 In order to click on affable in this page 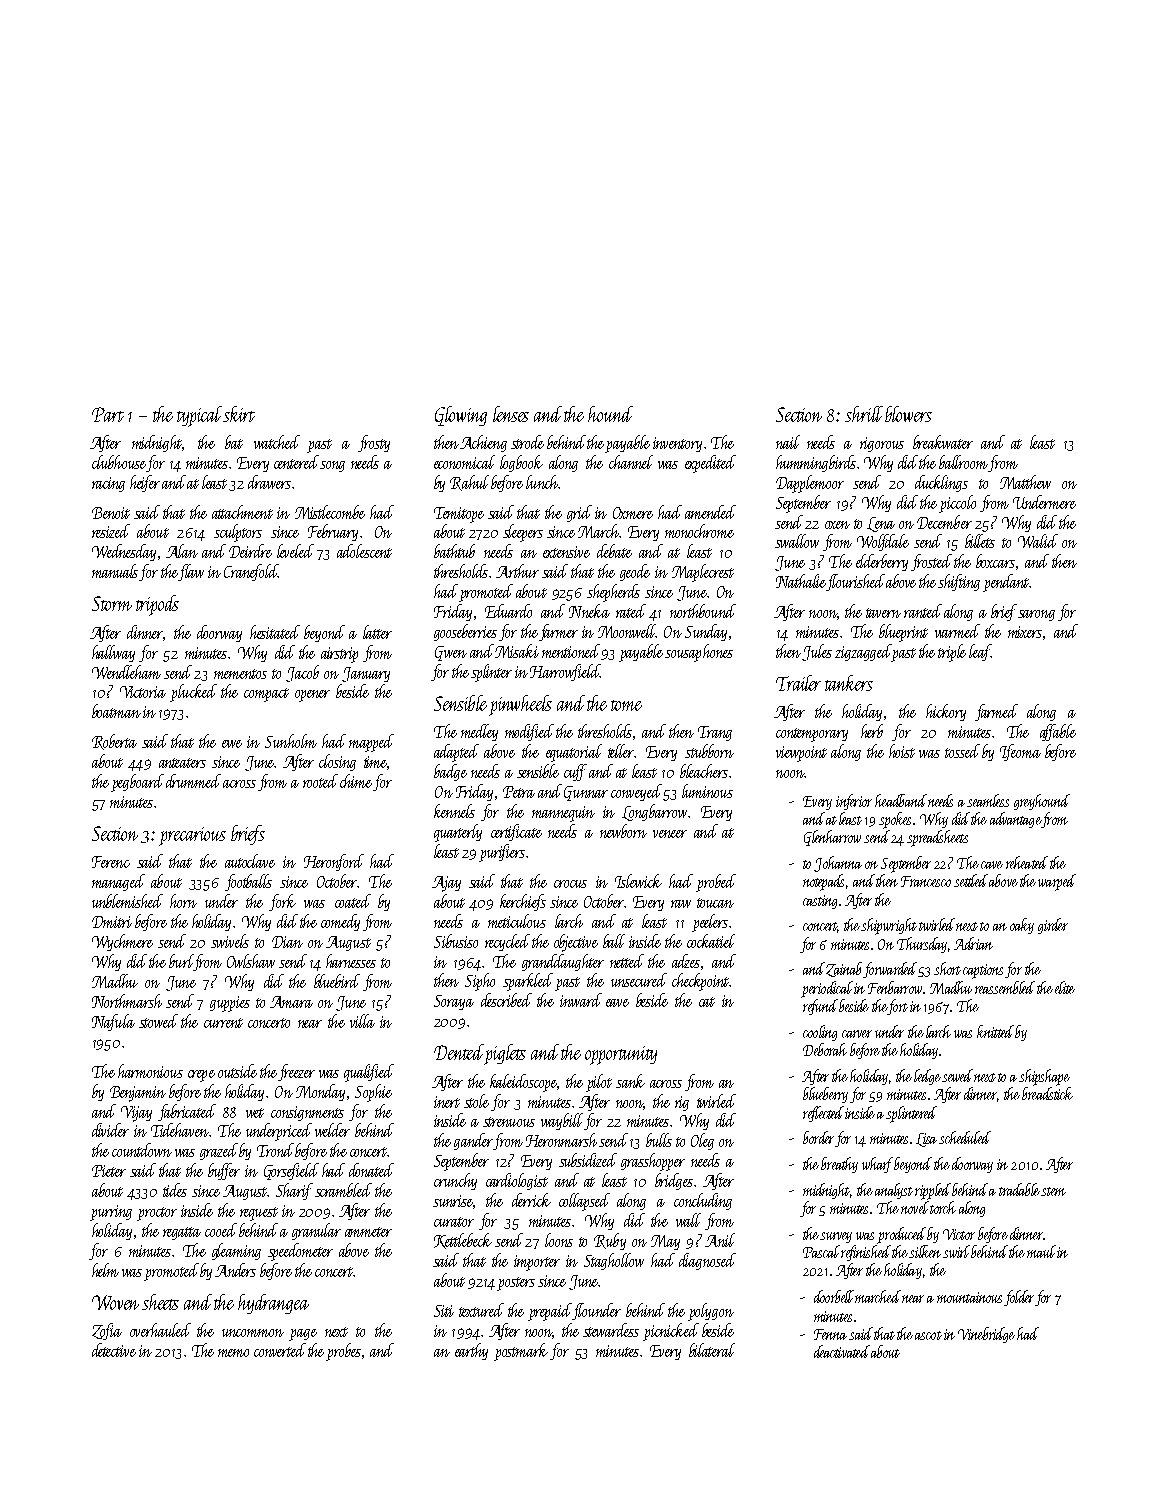, I will do `click(1058, 732)`.
